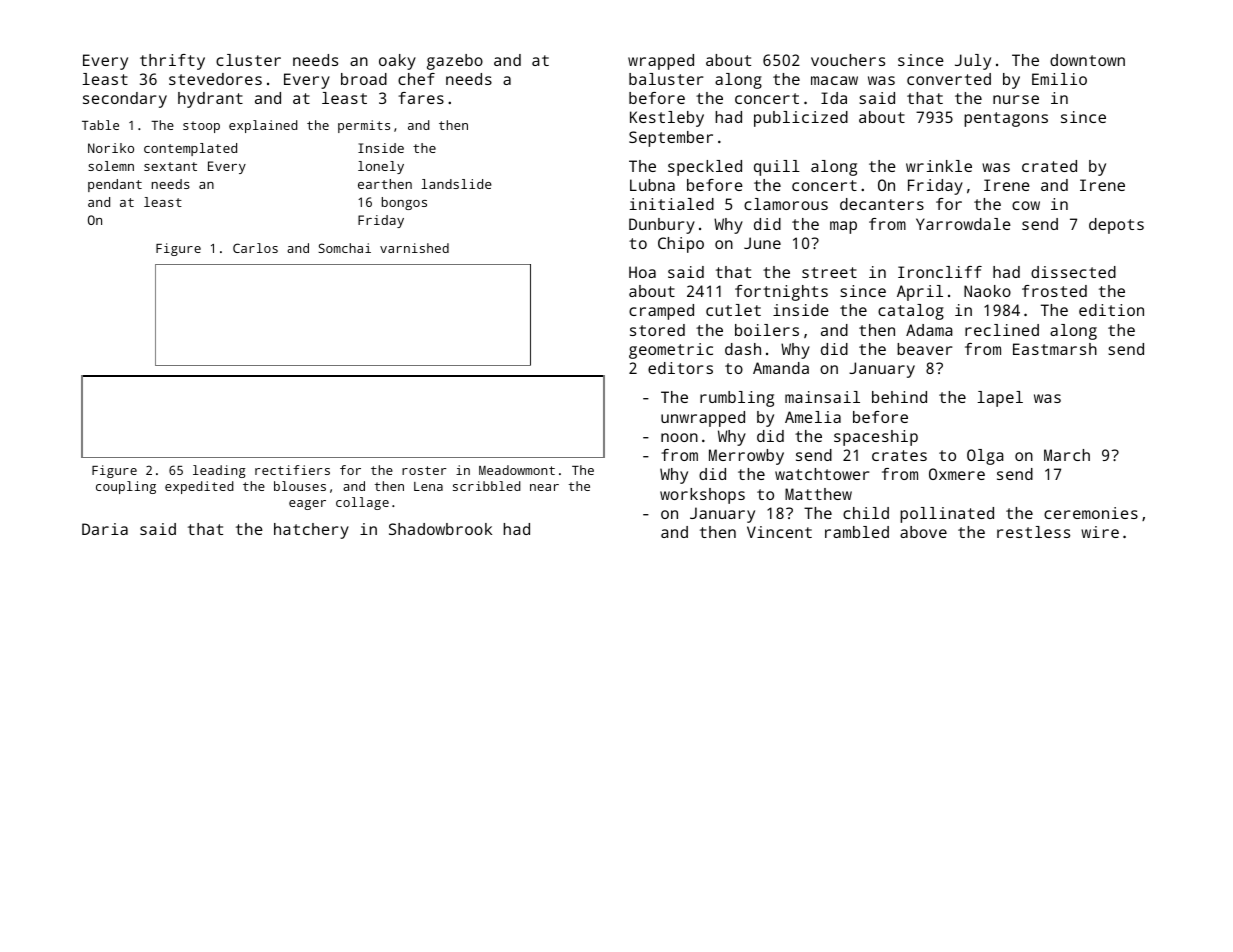 The image size is (1233, 952). I want to click on lapel, so click(1000, 399).
